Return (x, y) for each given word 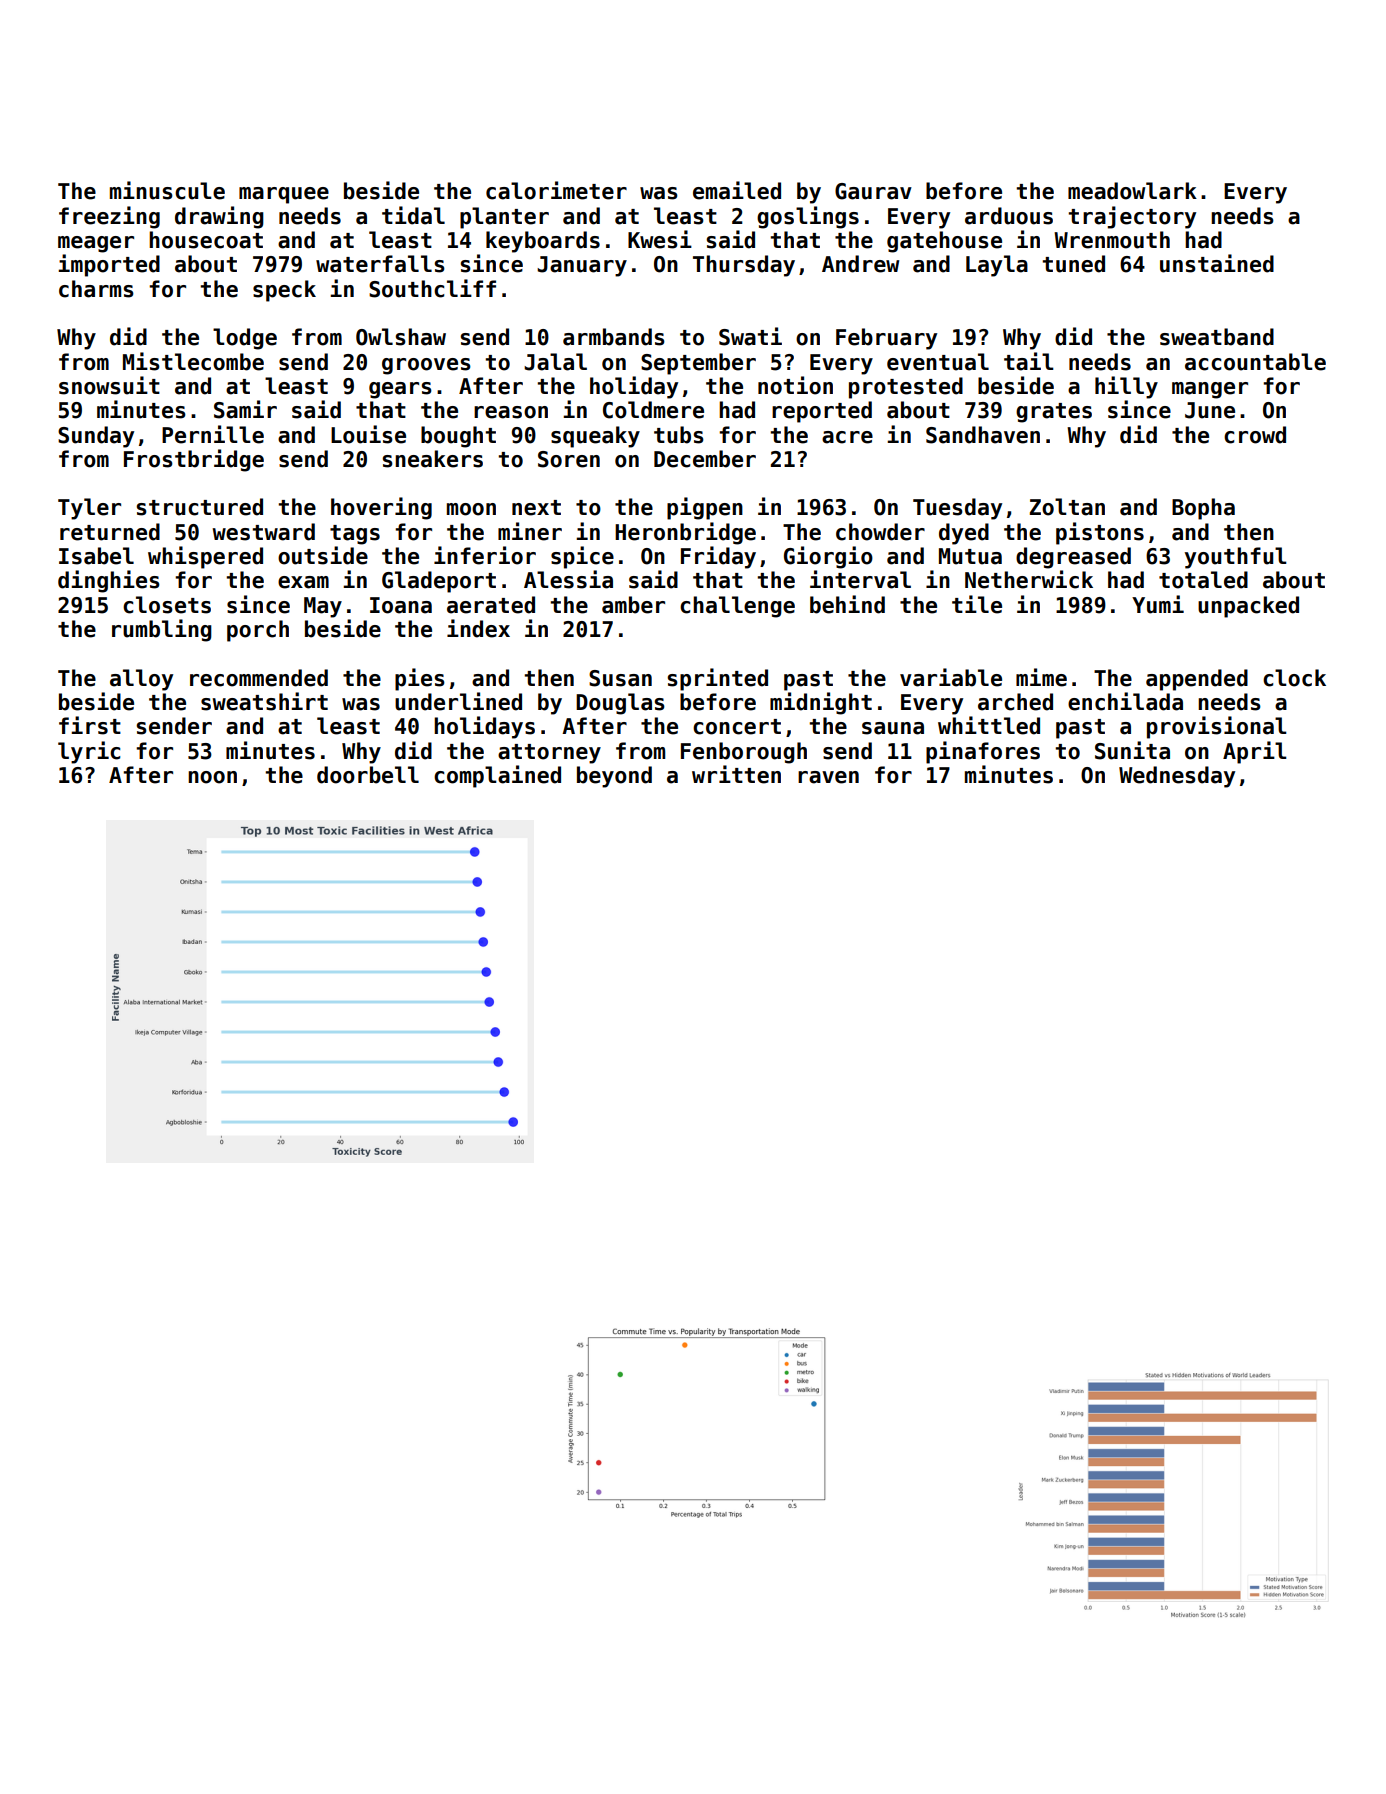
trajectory (1132, 217)
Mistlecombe (193, 361)
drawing (219, 217)
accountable (1255, 362)
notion (795, 385)
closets (167, 605)
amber (633, 605)
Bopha (1203, 509)
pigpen (705, 508)
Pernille (213, 434)
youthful (1236, 558)
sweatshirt (264, 701)
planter (504, 218)
